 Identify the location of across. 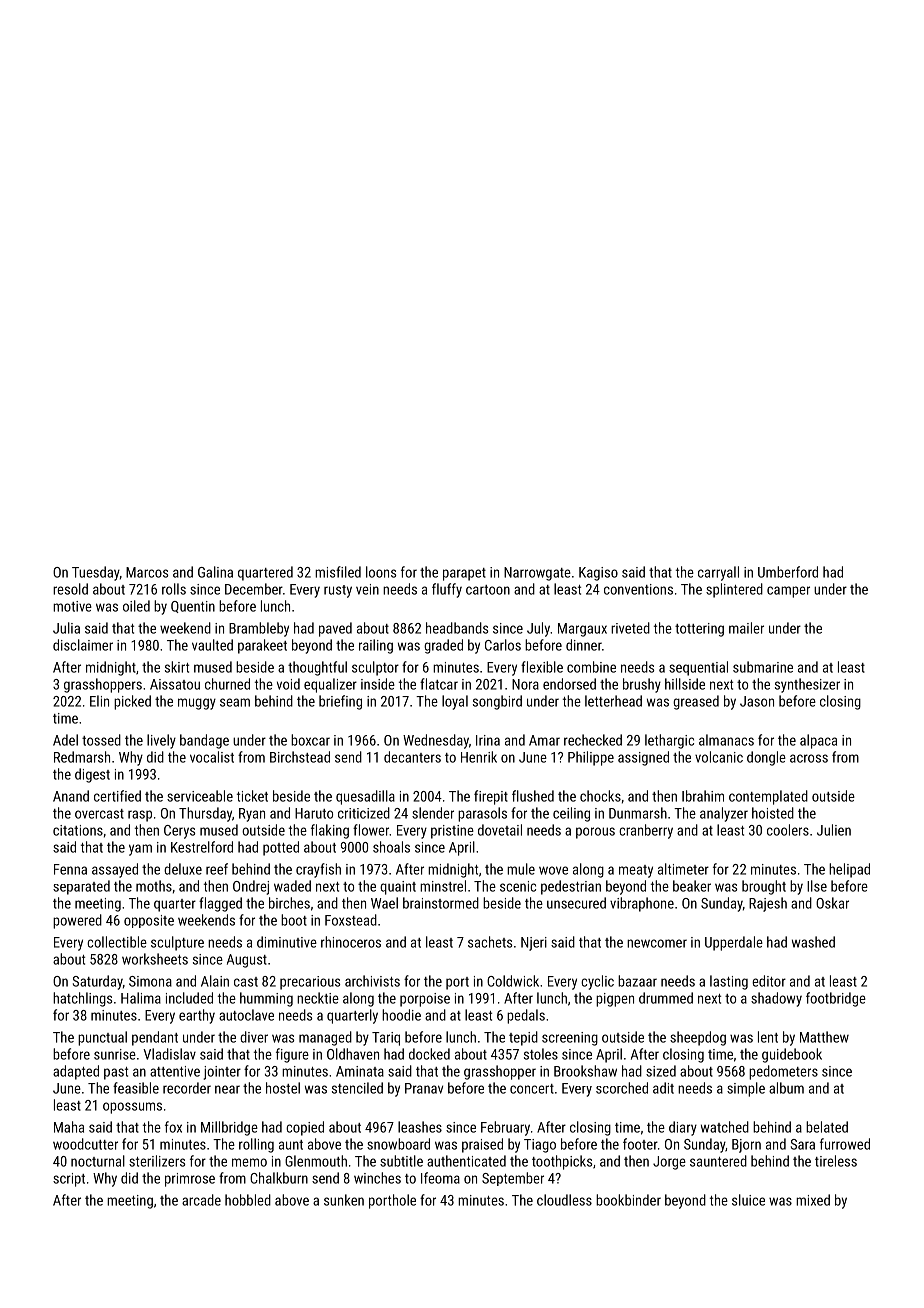
(809, 758).
